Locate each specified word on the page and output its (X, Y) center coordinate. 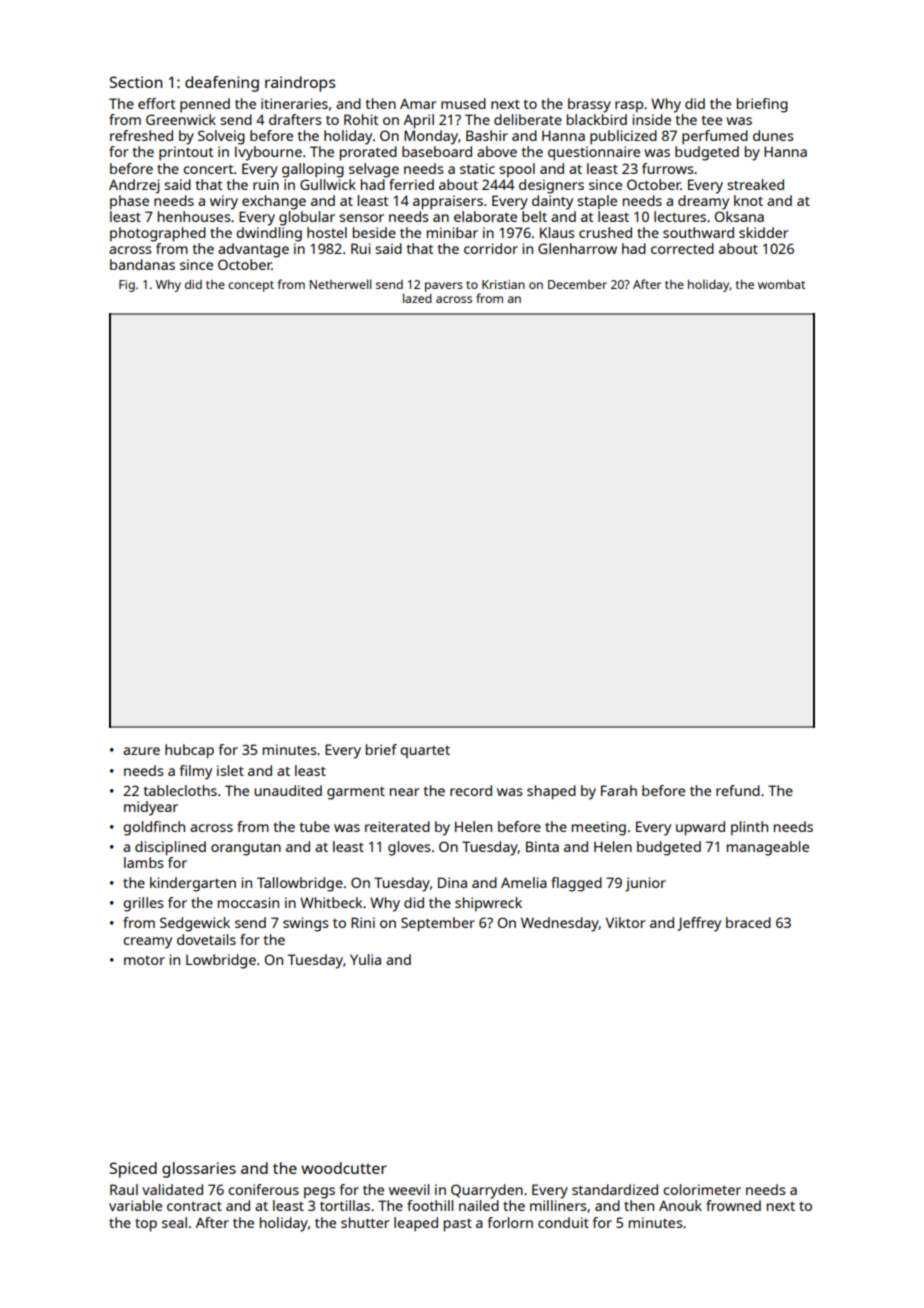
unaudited (288, 790)
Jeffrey (699, 924)
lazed (417, 298)
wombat (781, 284)
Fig (127, 286)
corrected (682, 248)
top (146, 1225)
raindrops (300, 84)
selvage (374, 170)
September (438, 924)
